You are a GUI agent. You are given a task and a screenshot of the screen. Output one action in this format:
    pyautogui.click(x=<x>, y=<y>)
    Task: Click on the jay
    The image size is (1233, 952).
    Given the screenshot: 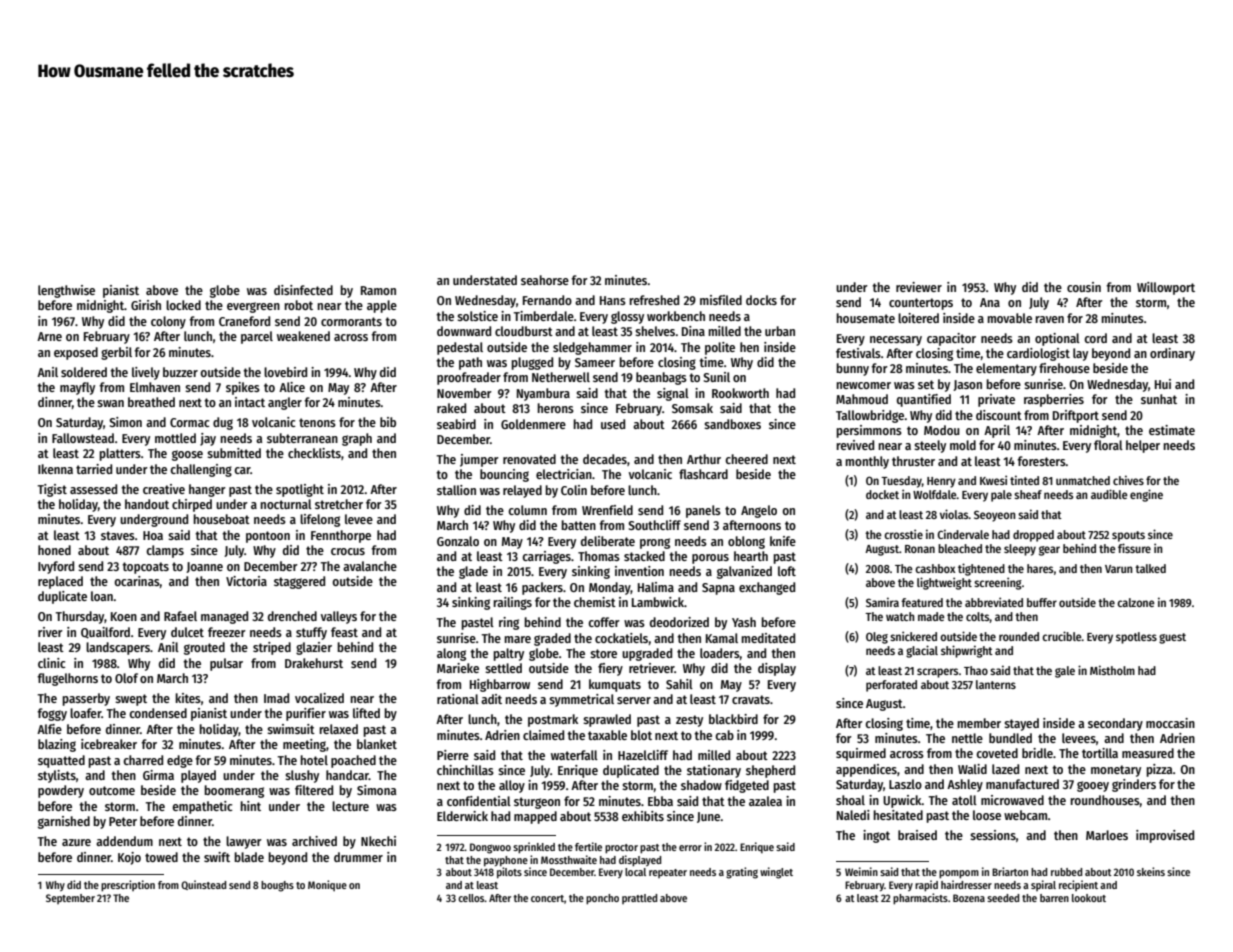 What is the action you would take?
    pyautogui.click(x=208, y=439)
